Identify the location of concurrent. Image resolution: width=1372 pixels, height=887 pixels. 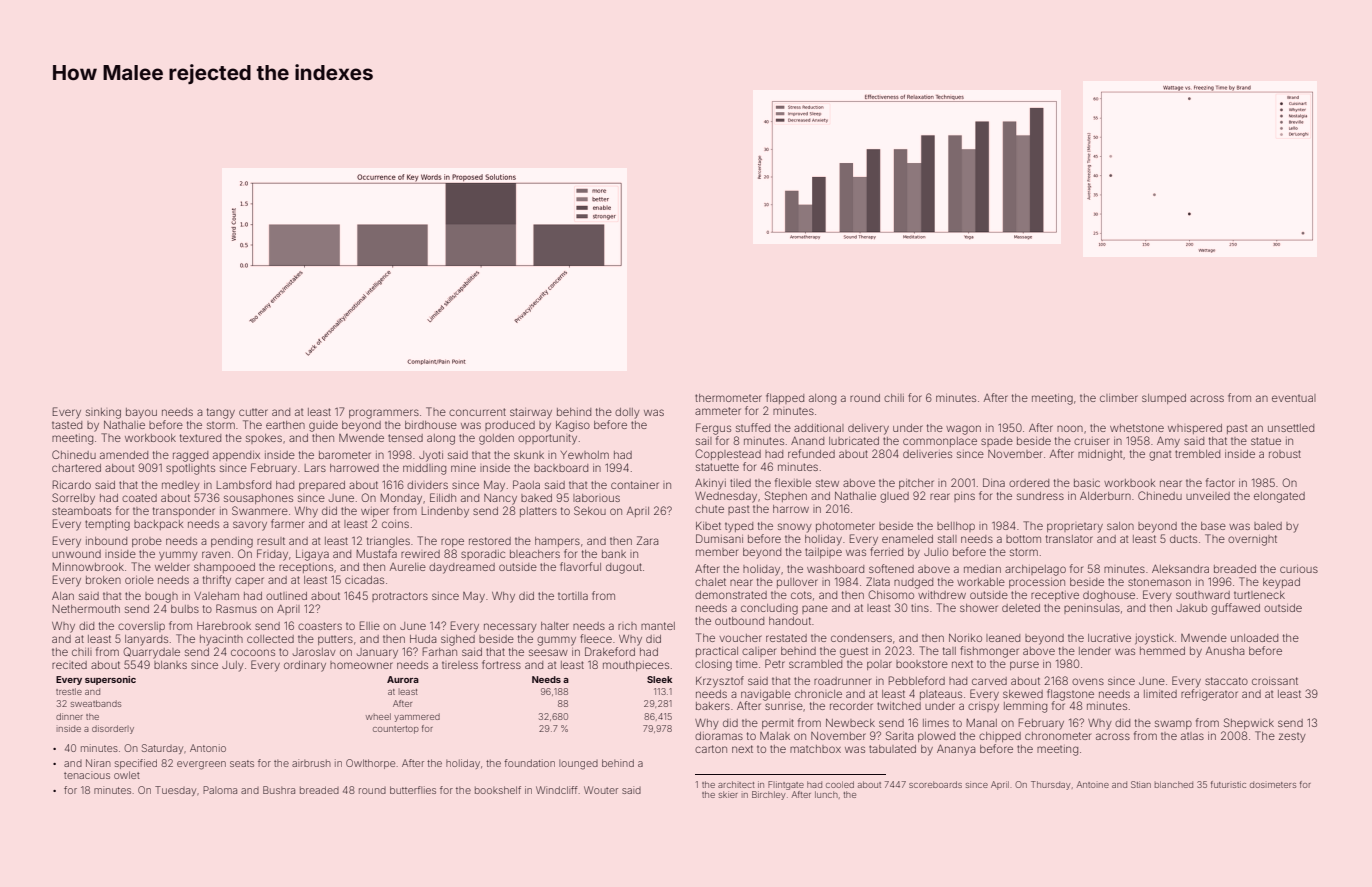
(477, 412).
